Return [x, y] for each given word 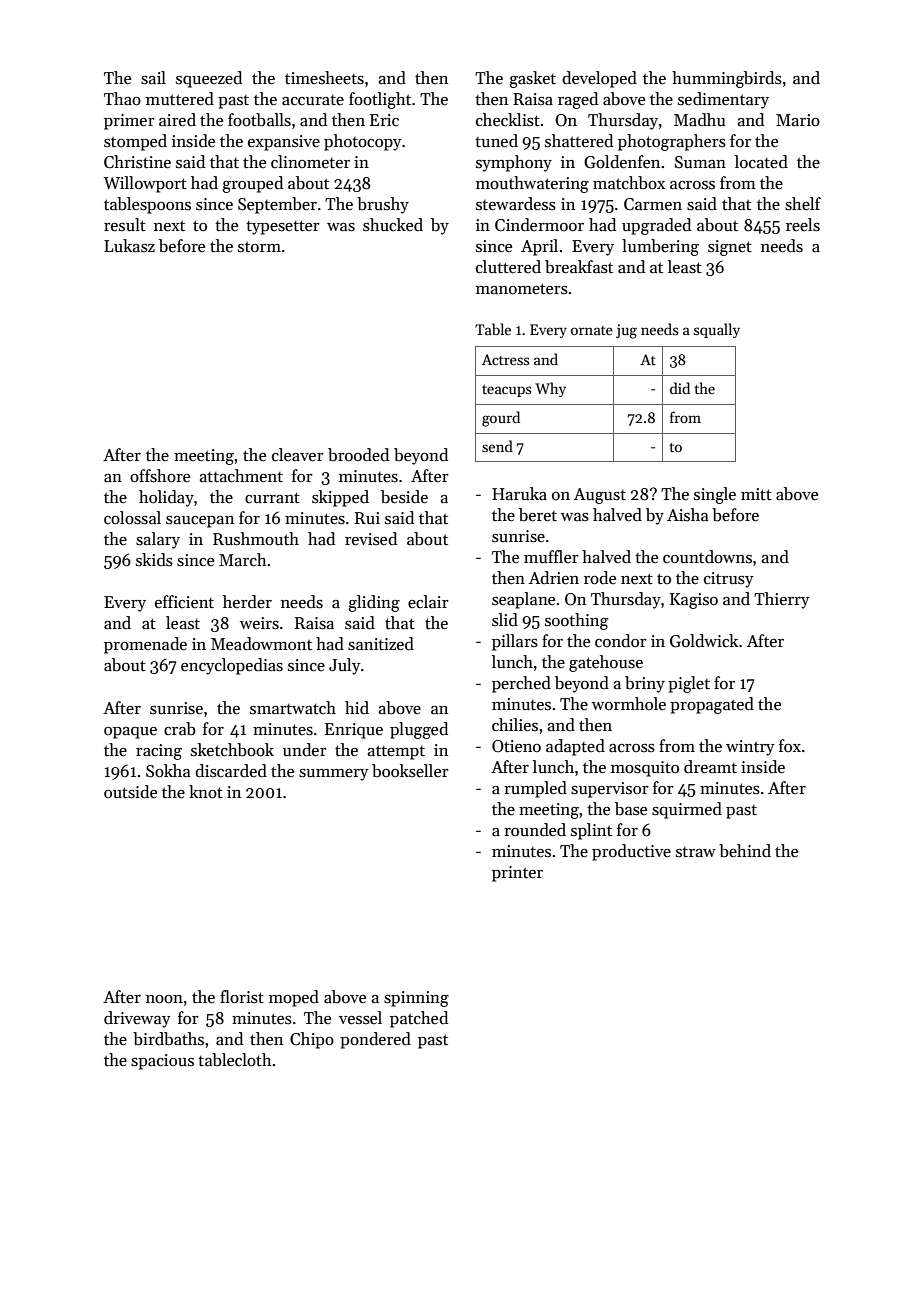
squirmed [687, 810]
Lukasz [129, 246]
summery [334, 775]
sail [153, 78]
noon [164, 999]
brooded [358, 455]
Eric [384, 120]
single [715, 495]
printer [517, 874]
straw [696, 852]
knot [206, 792]
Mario [798, 120]
